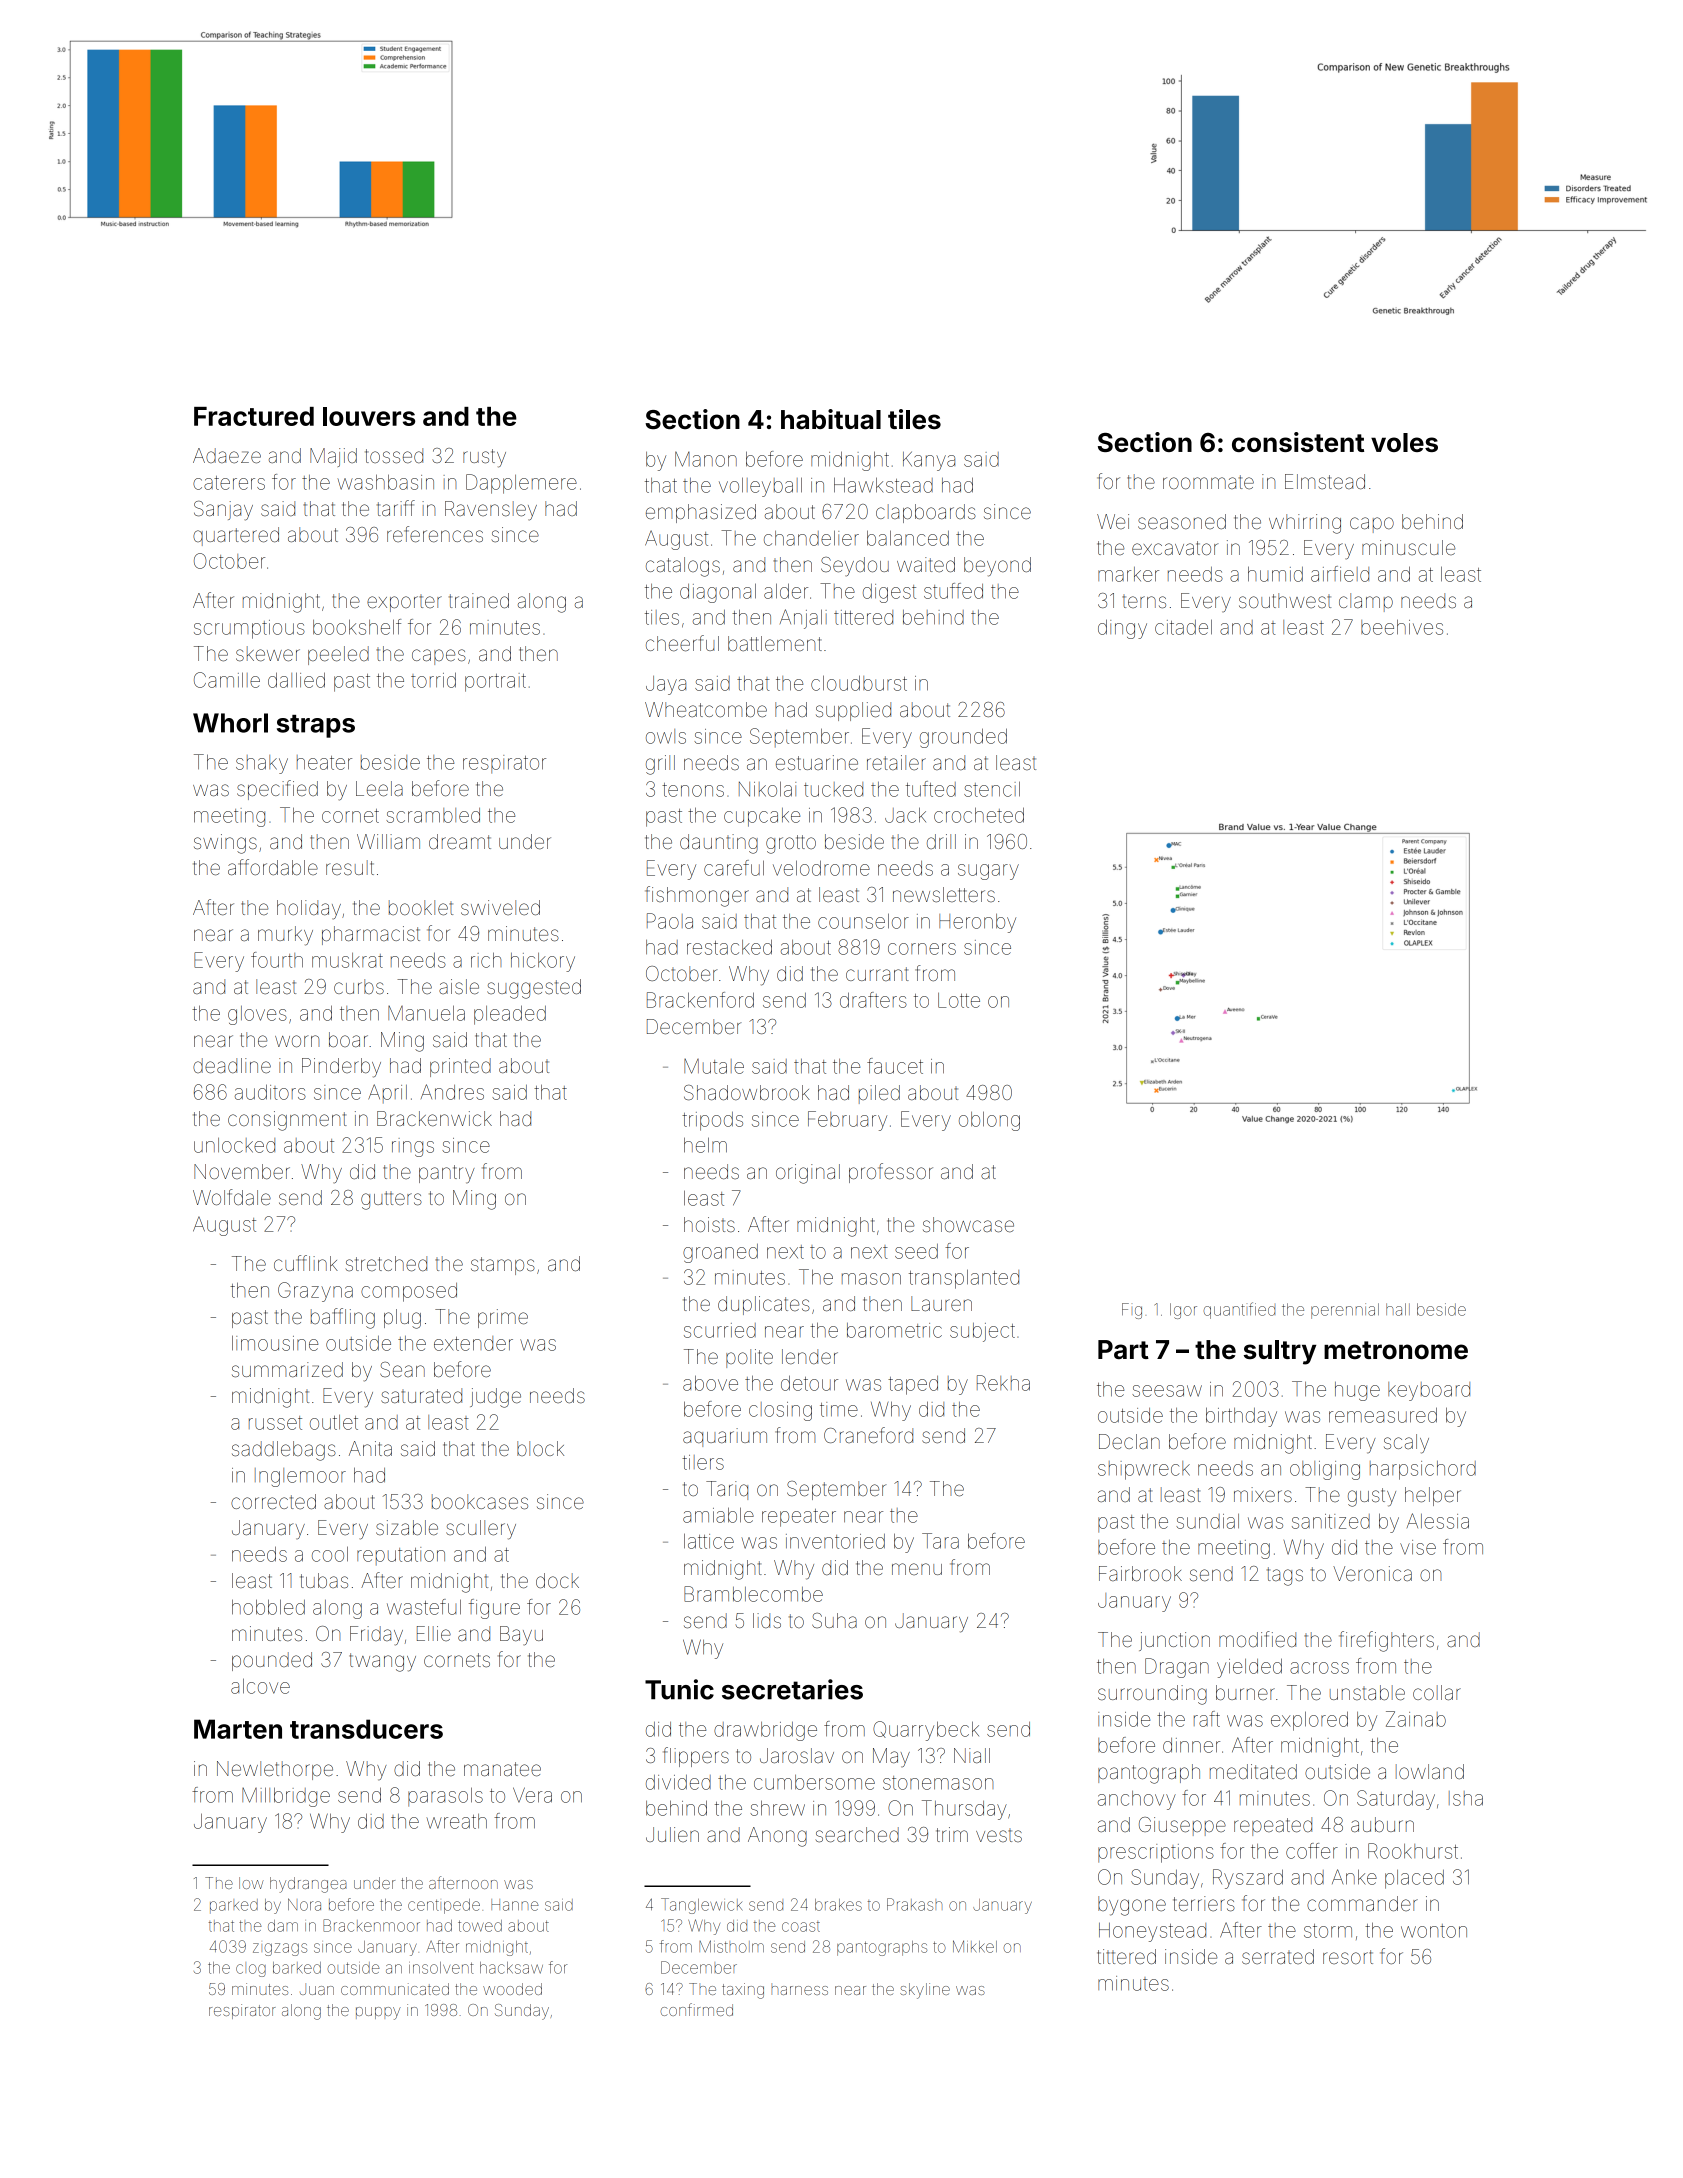 Image resolution: width=1683 pixels, height=2178 pixels. What do you see at coordinates (369, 416) in the image?
I see `louvers` at bounding box center [369, 416].
